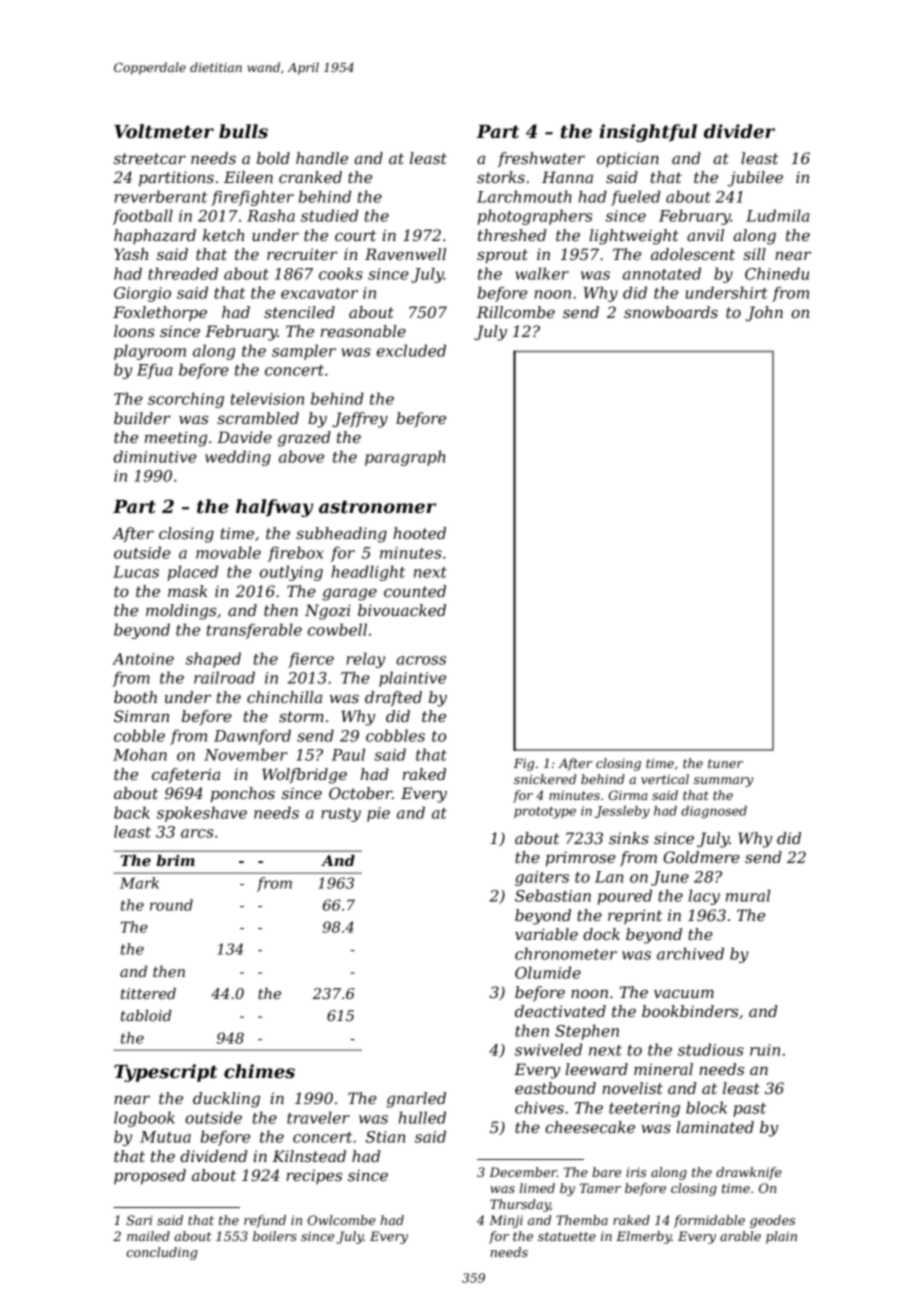  What do you see at coordinates (701, 857) in the screenshot?
I see `Goldmere` at bounding box center [701, 857].
